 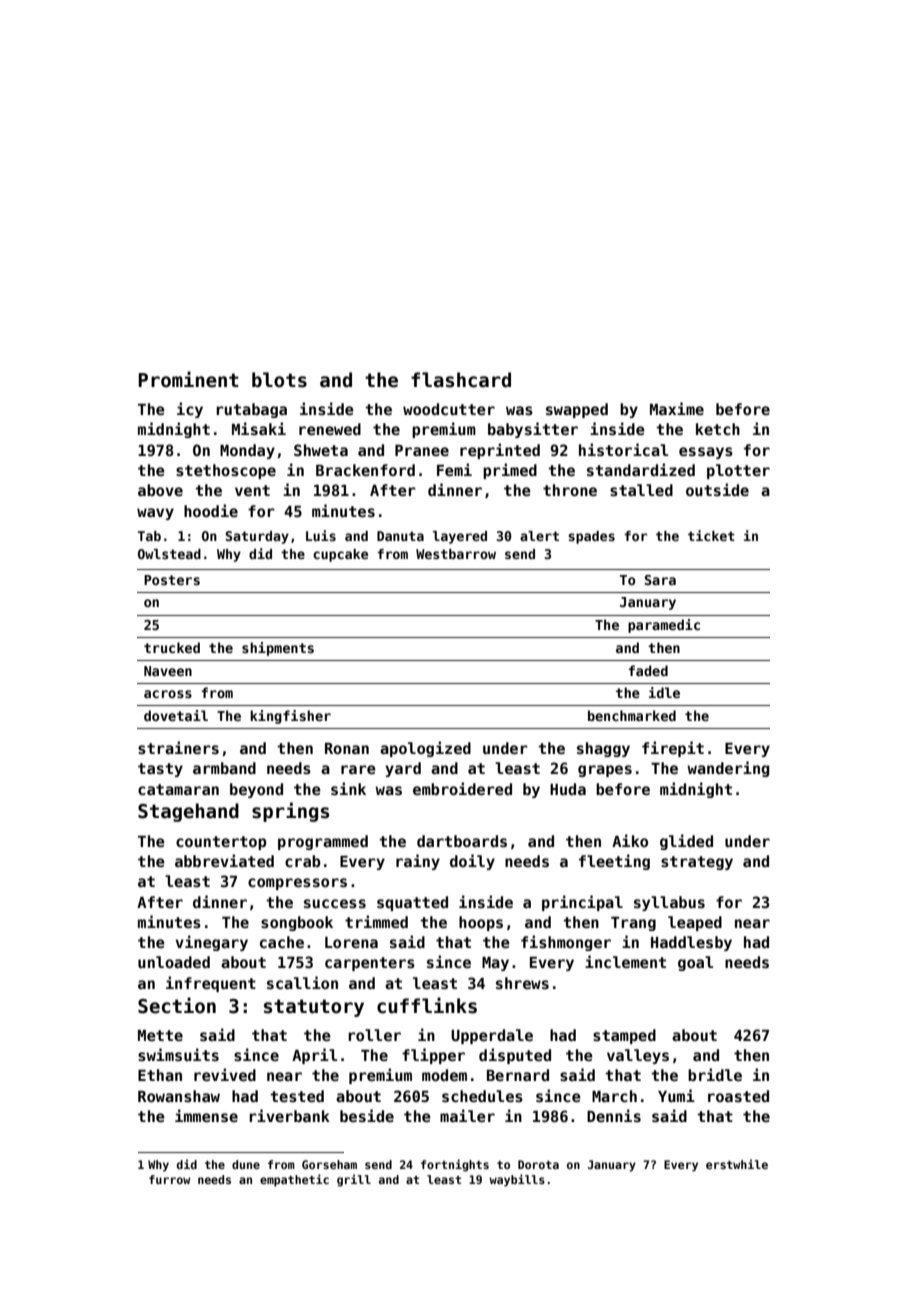 I want to click on goal, so click(x=695, y=963).
